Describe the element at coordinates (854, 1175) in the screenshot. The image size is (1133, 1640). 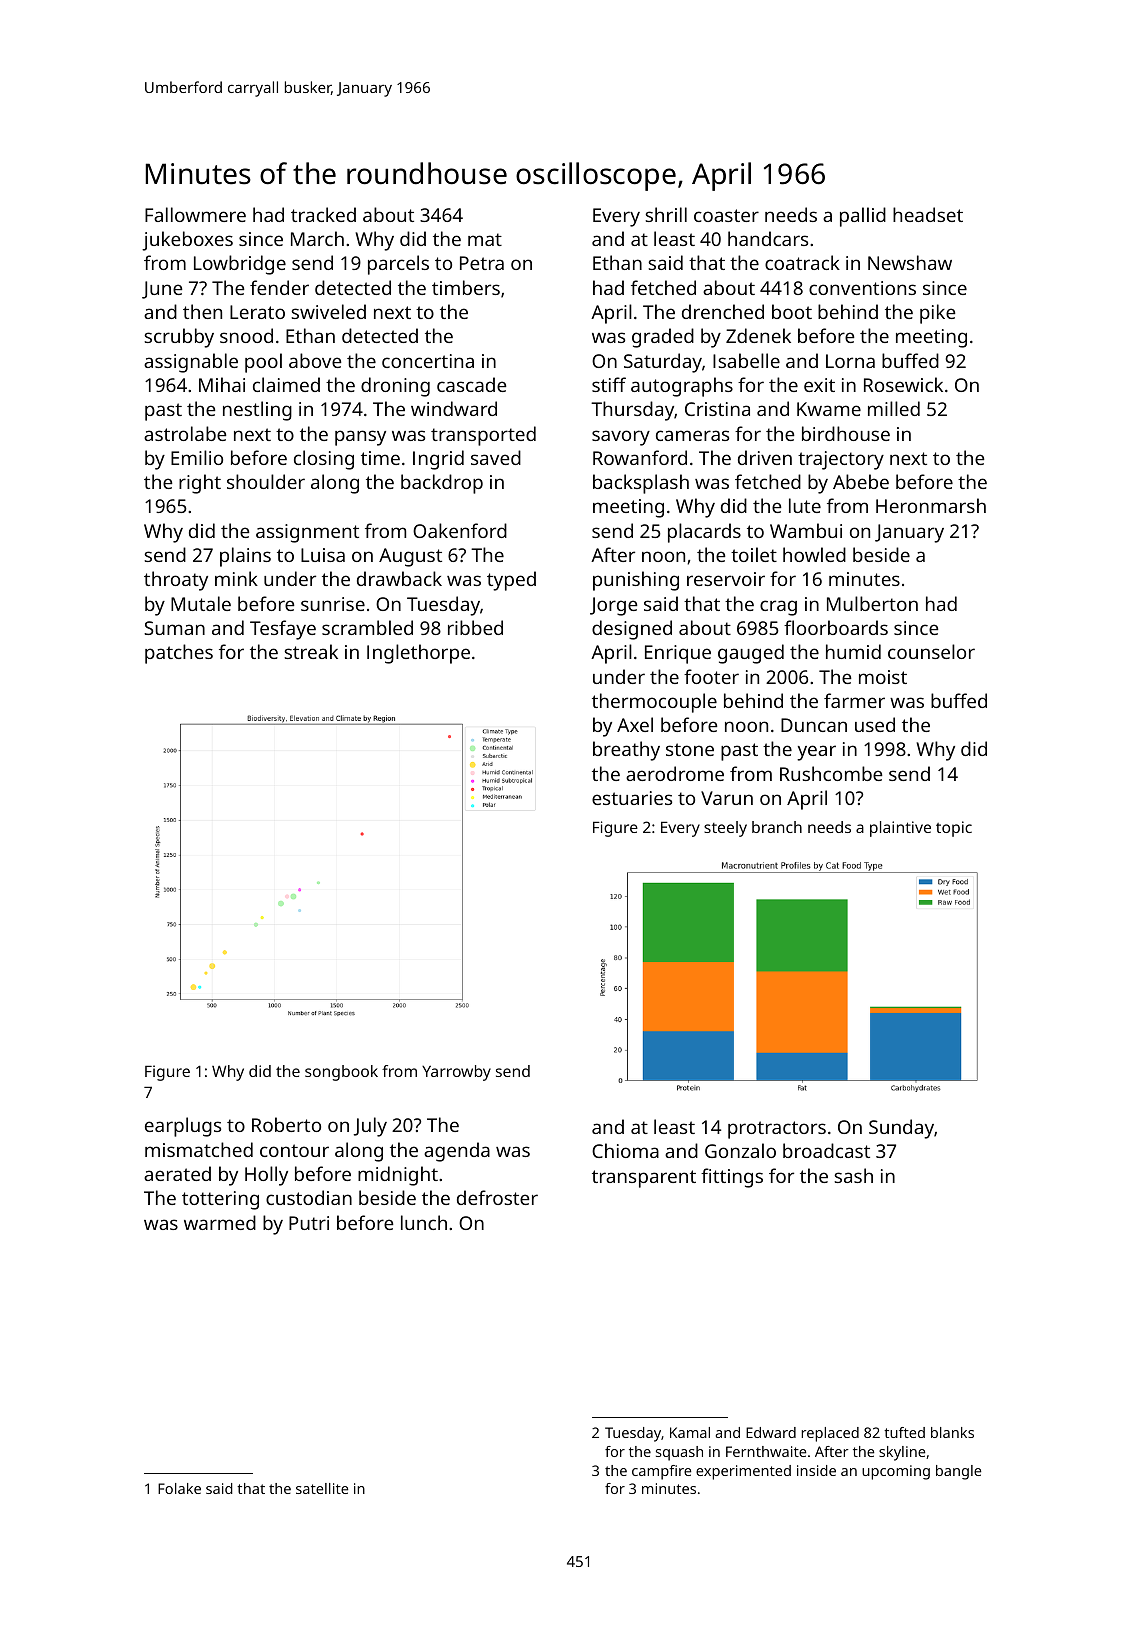
I see `sash` at that location.
